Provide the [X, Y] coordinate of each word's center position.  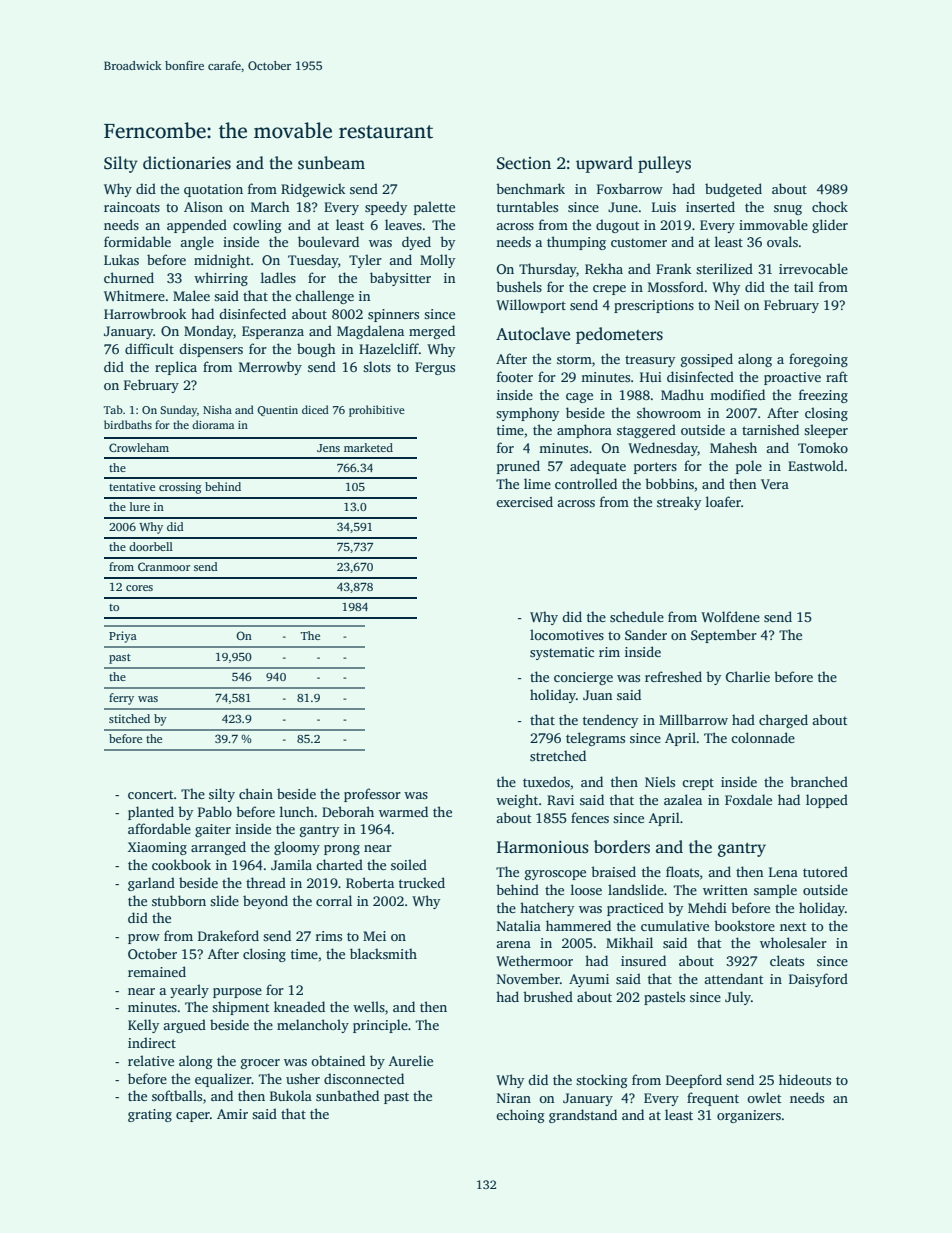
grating [150, 1115]
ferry [121, 699]
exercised [524, 501]
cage [579, 398]
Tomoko [823, 447]
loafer [723, 501]
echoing [520, 1116]
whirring [221, 279]
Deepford [694, 1081]
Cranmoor [164, 566]
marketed [368, 447]
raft [837, 376]
